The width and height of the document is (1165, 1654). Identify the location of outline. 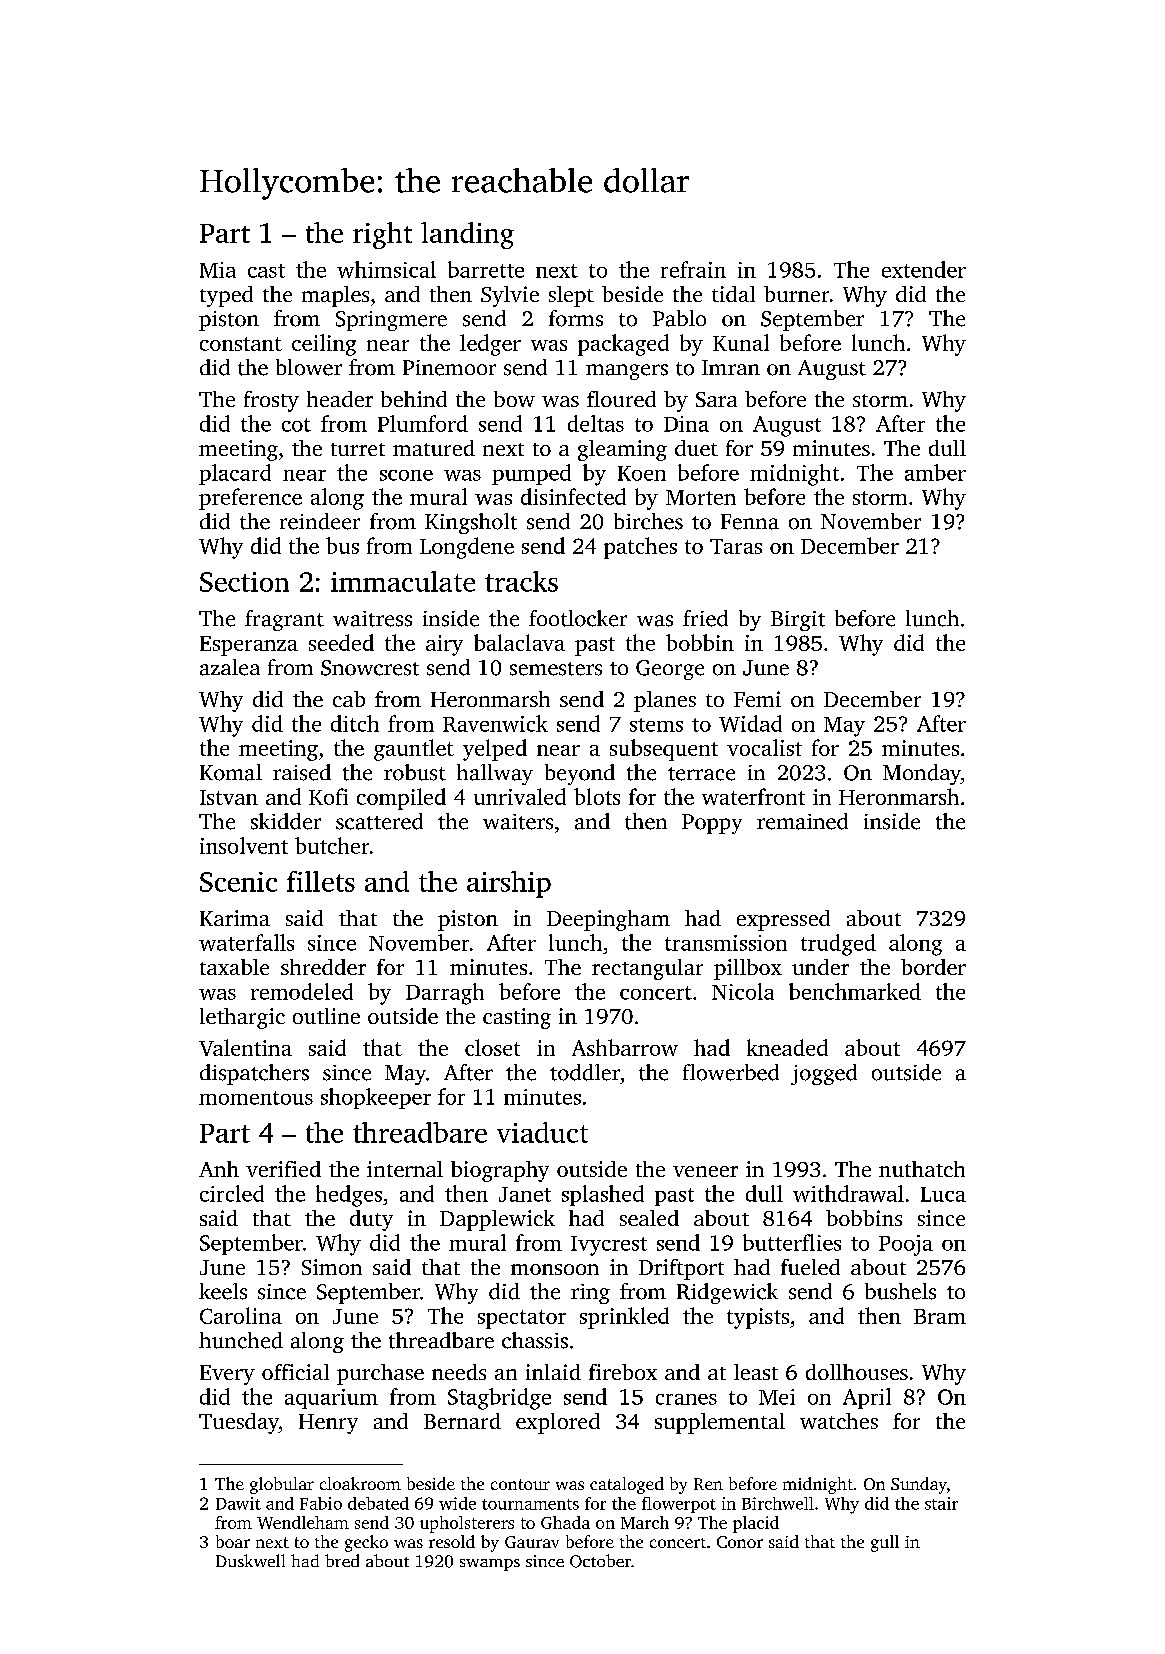
(326, 1016).
